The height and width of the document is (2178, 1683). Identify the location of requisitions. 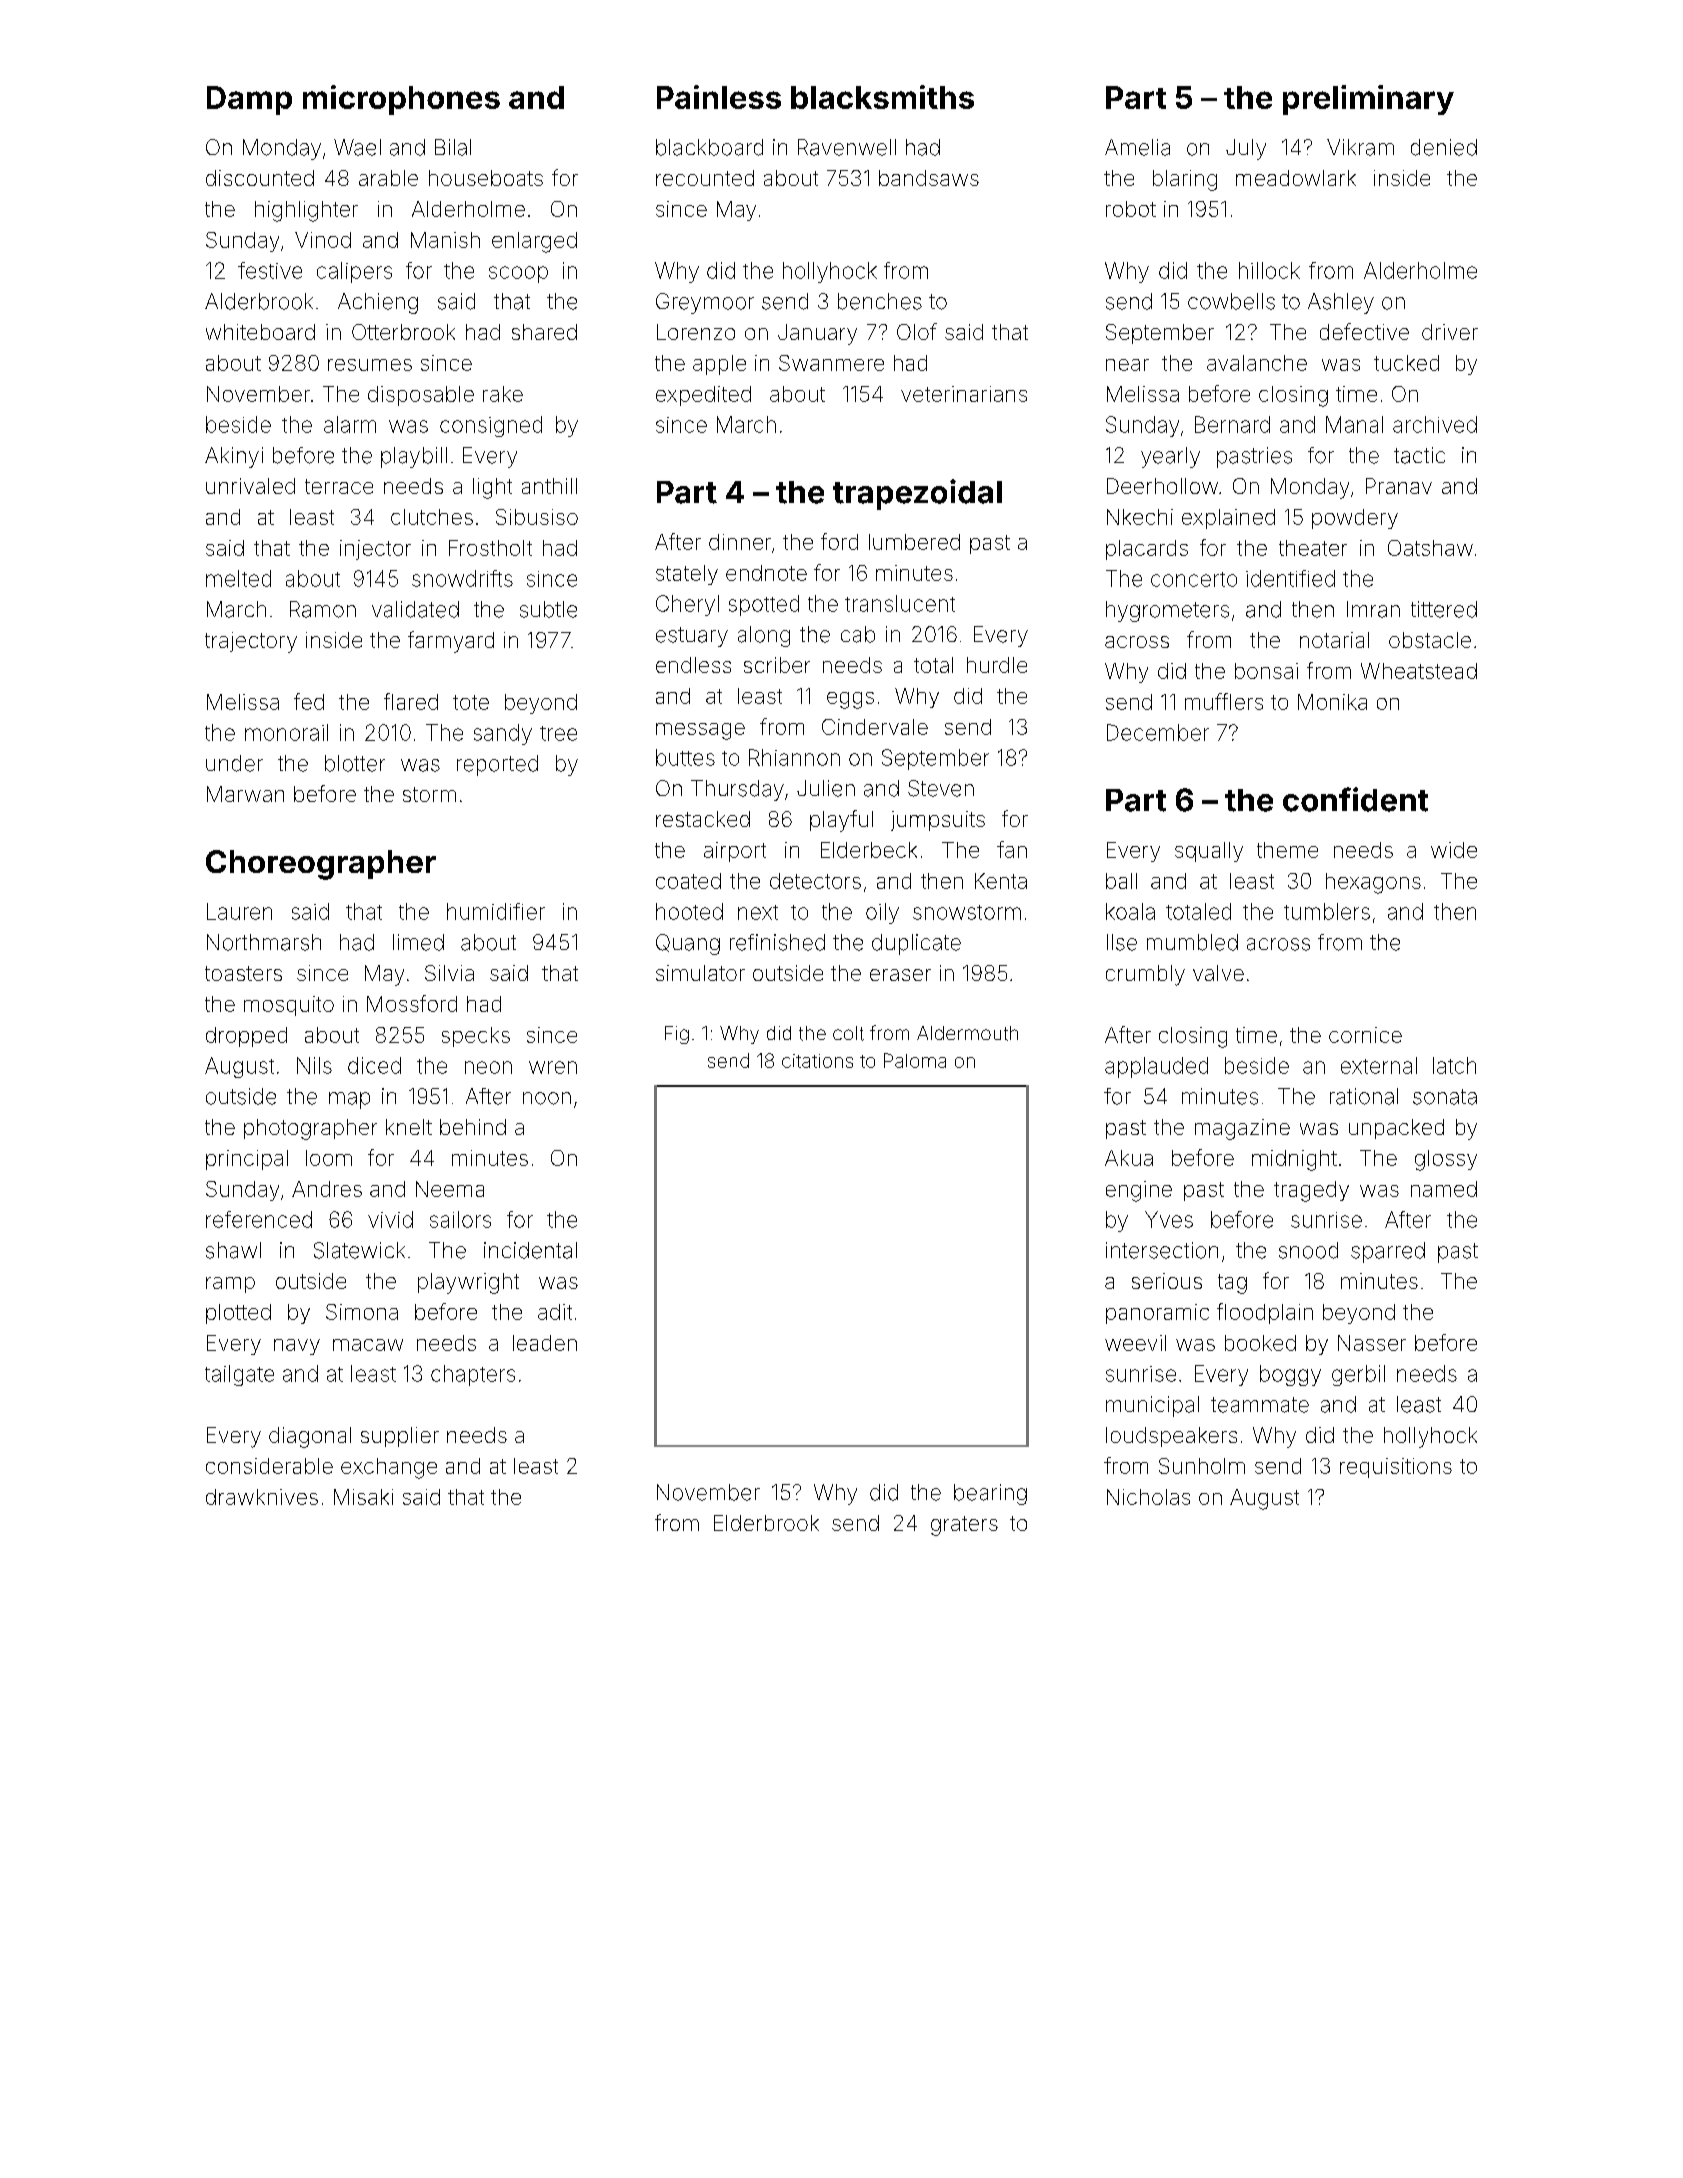
(1396, 1468).
